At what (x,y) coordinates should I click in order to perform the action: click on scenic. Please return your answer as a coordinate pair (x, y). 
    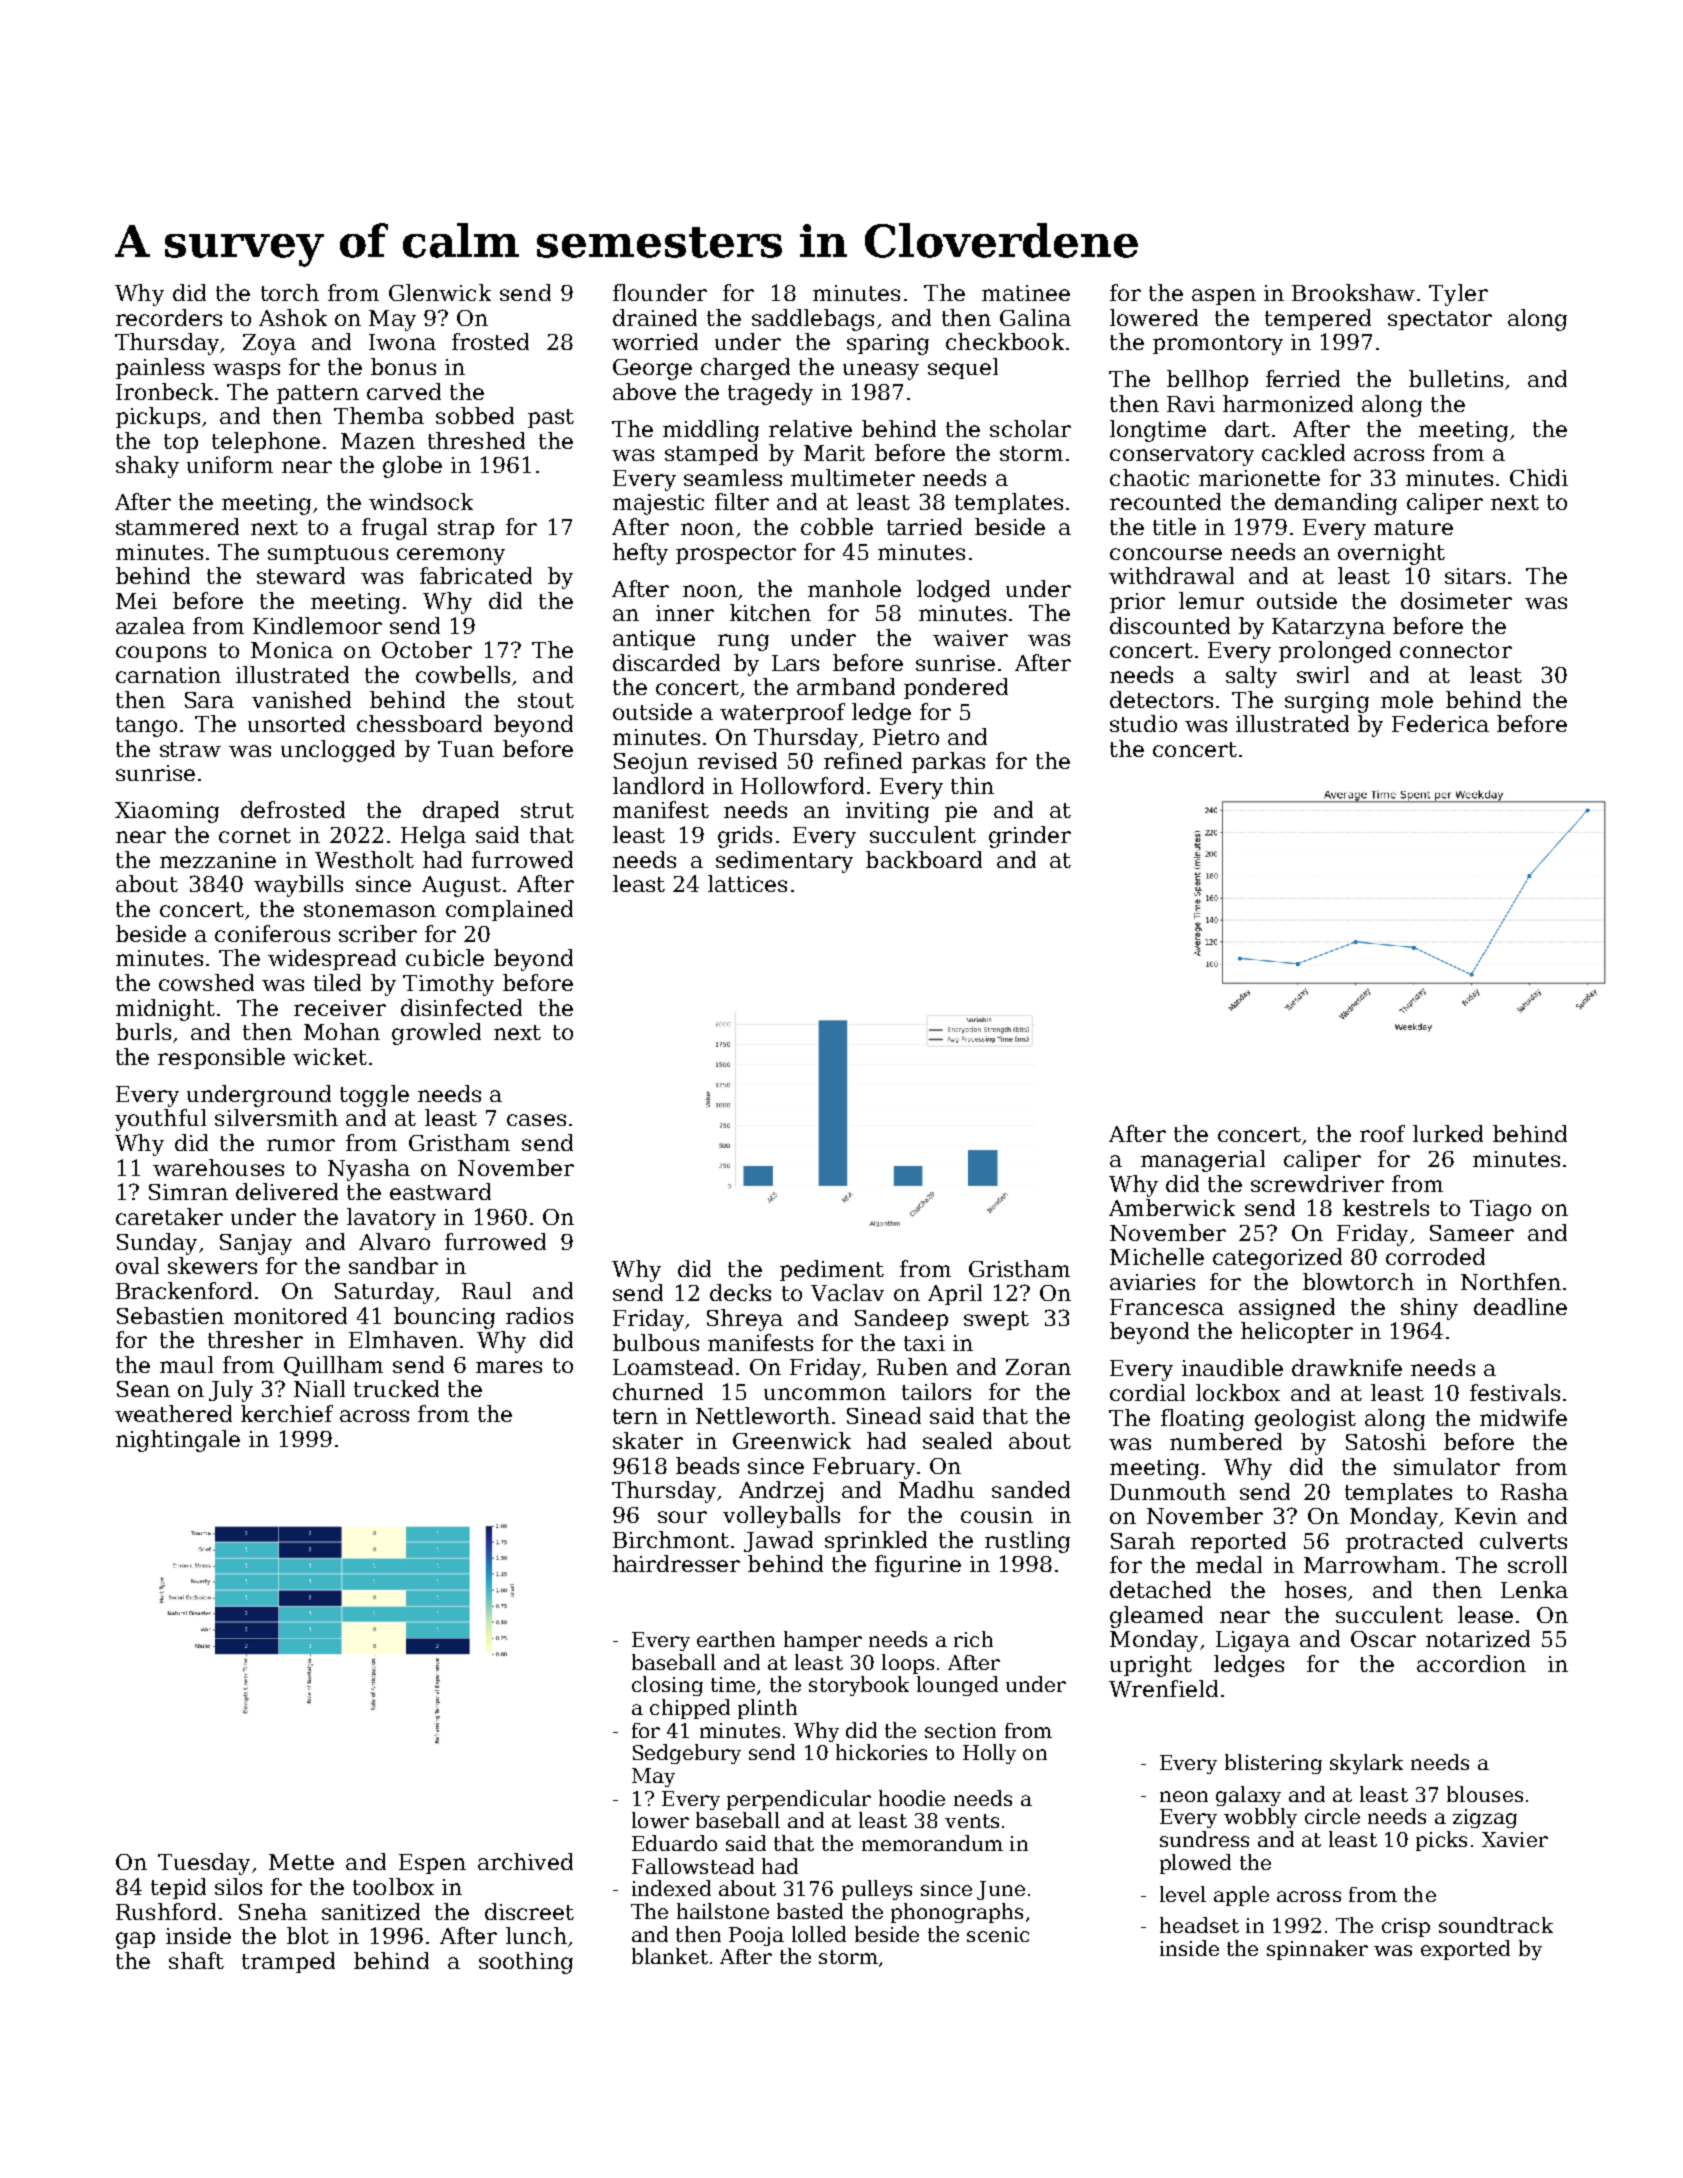
    Looking at the image, I should click on (998, 1934).
